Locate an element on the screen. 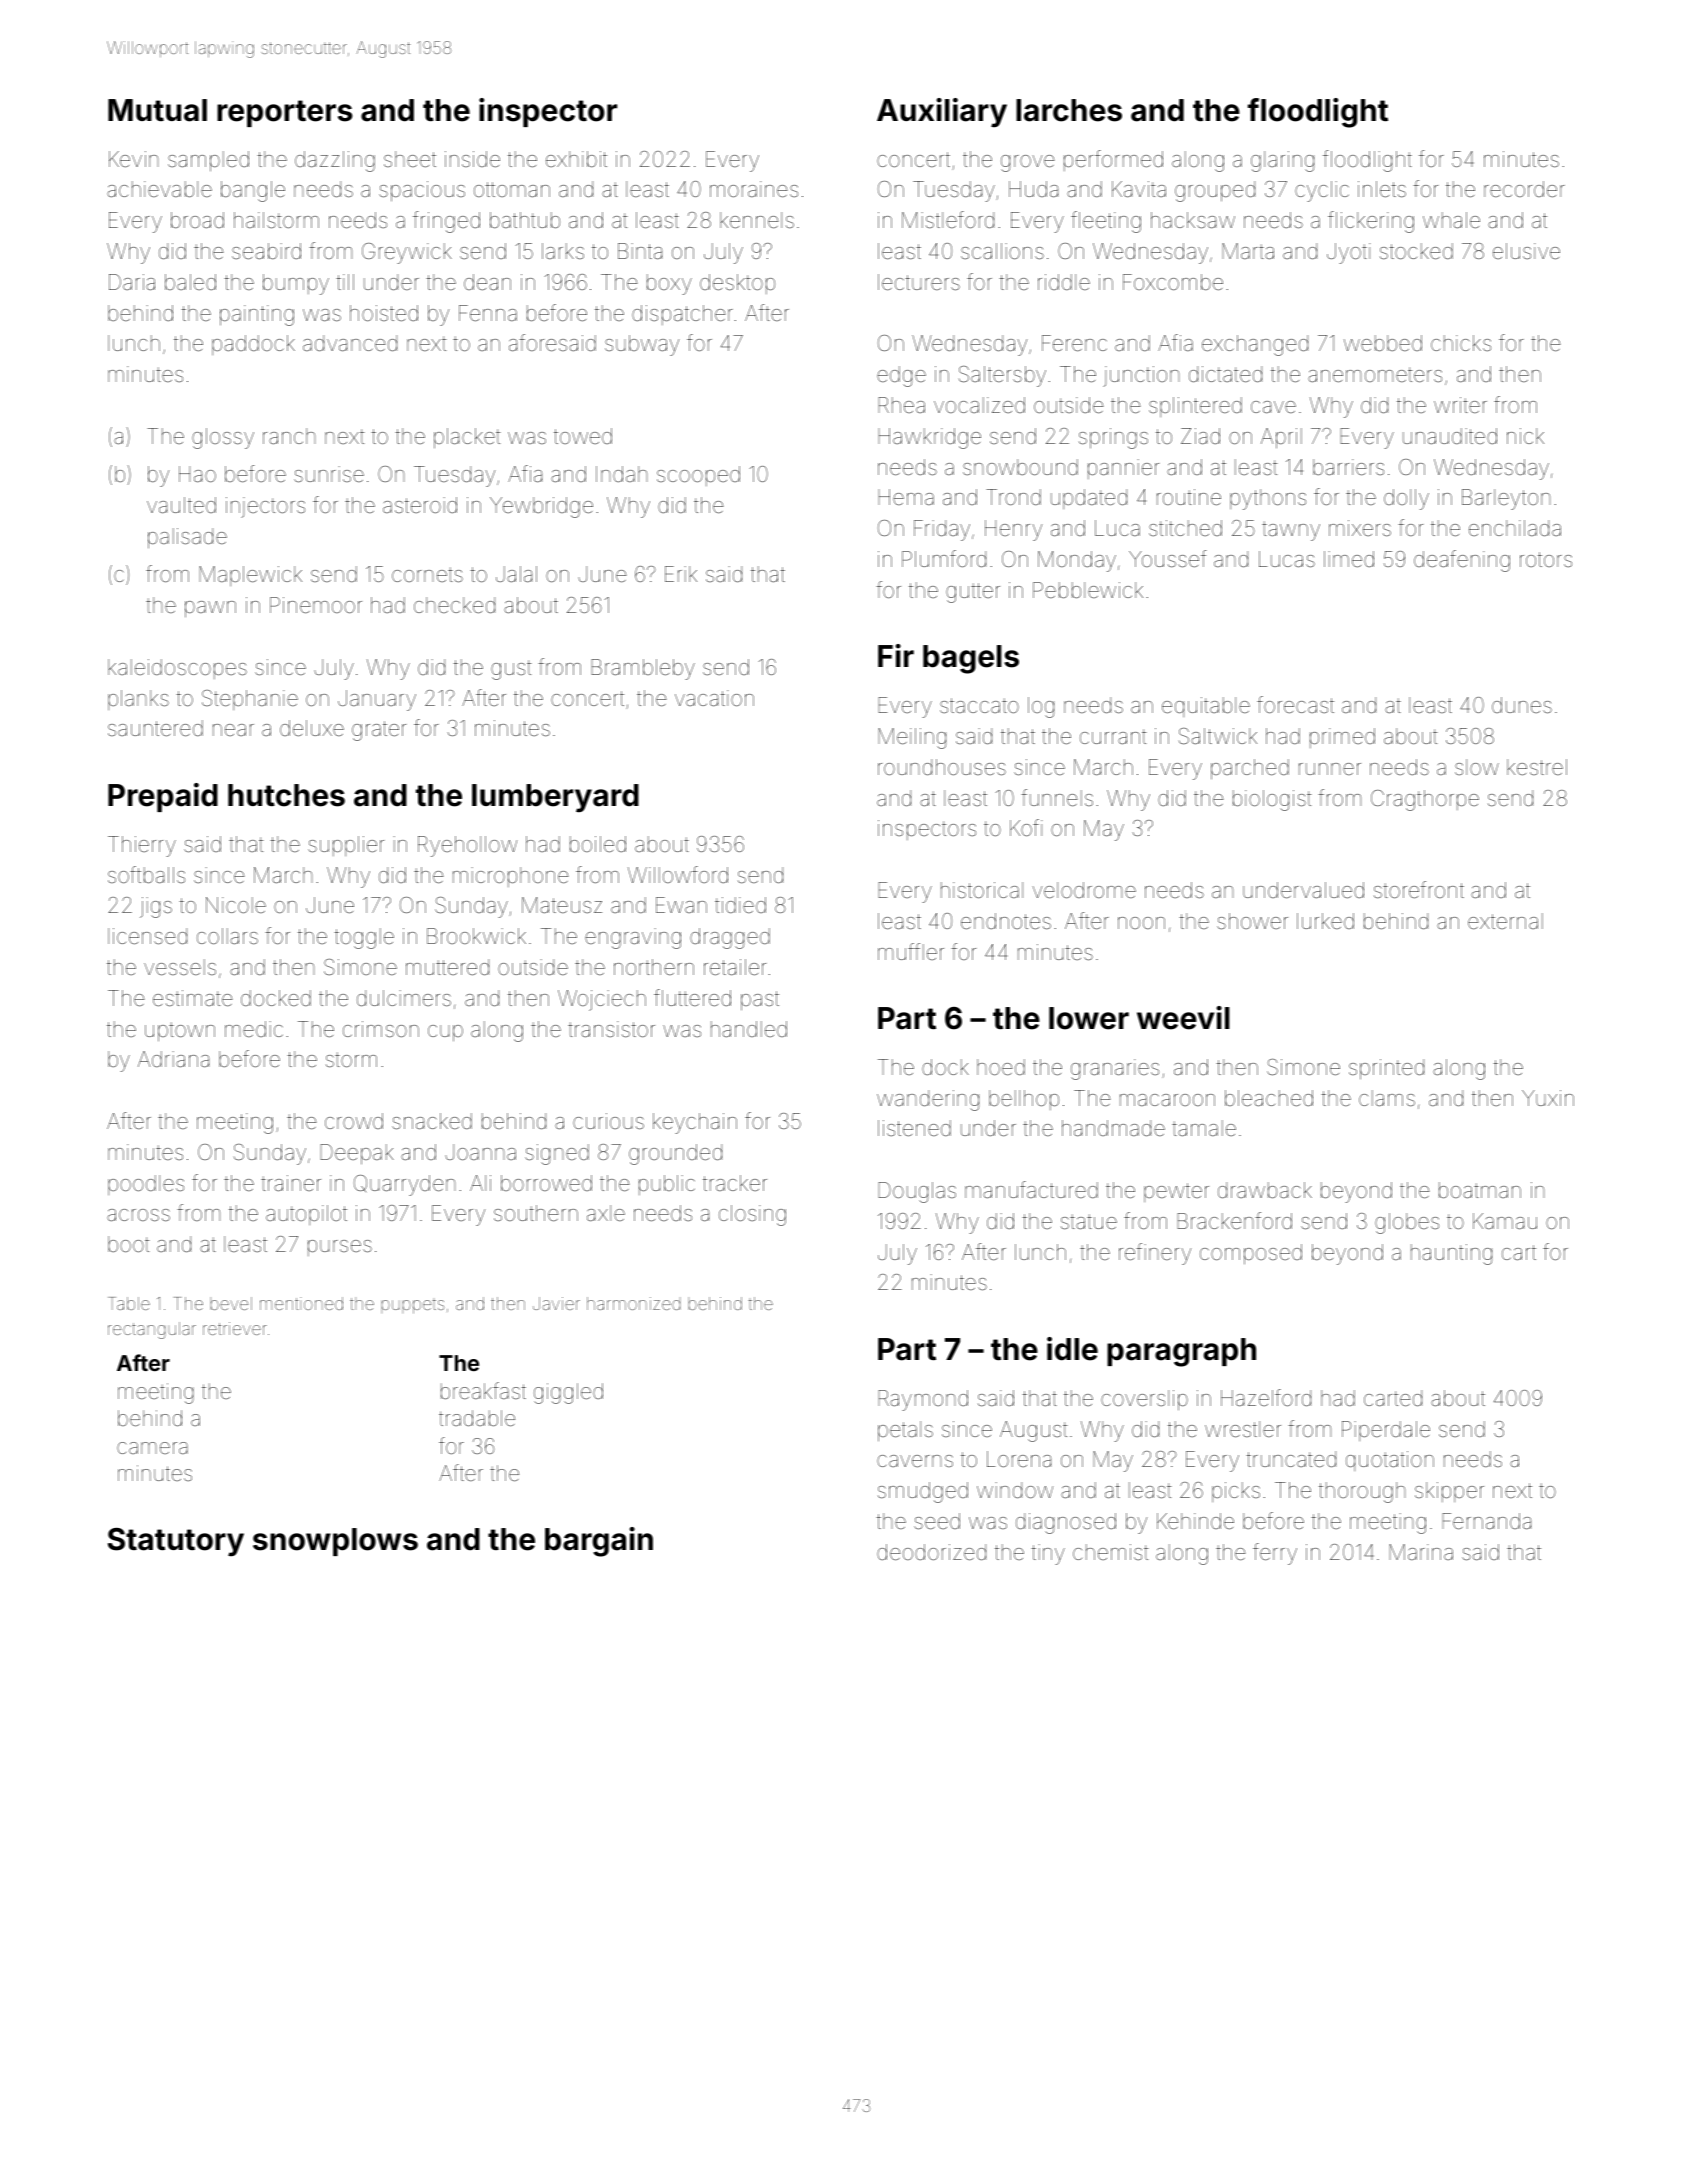  bagels is located at coordinates (971, 659).
